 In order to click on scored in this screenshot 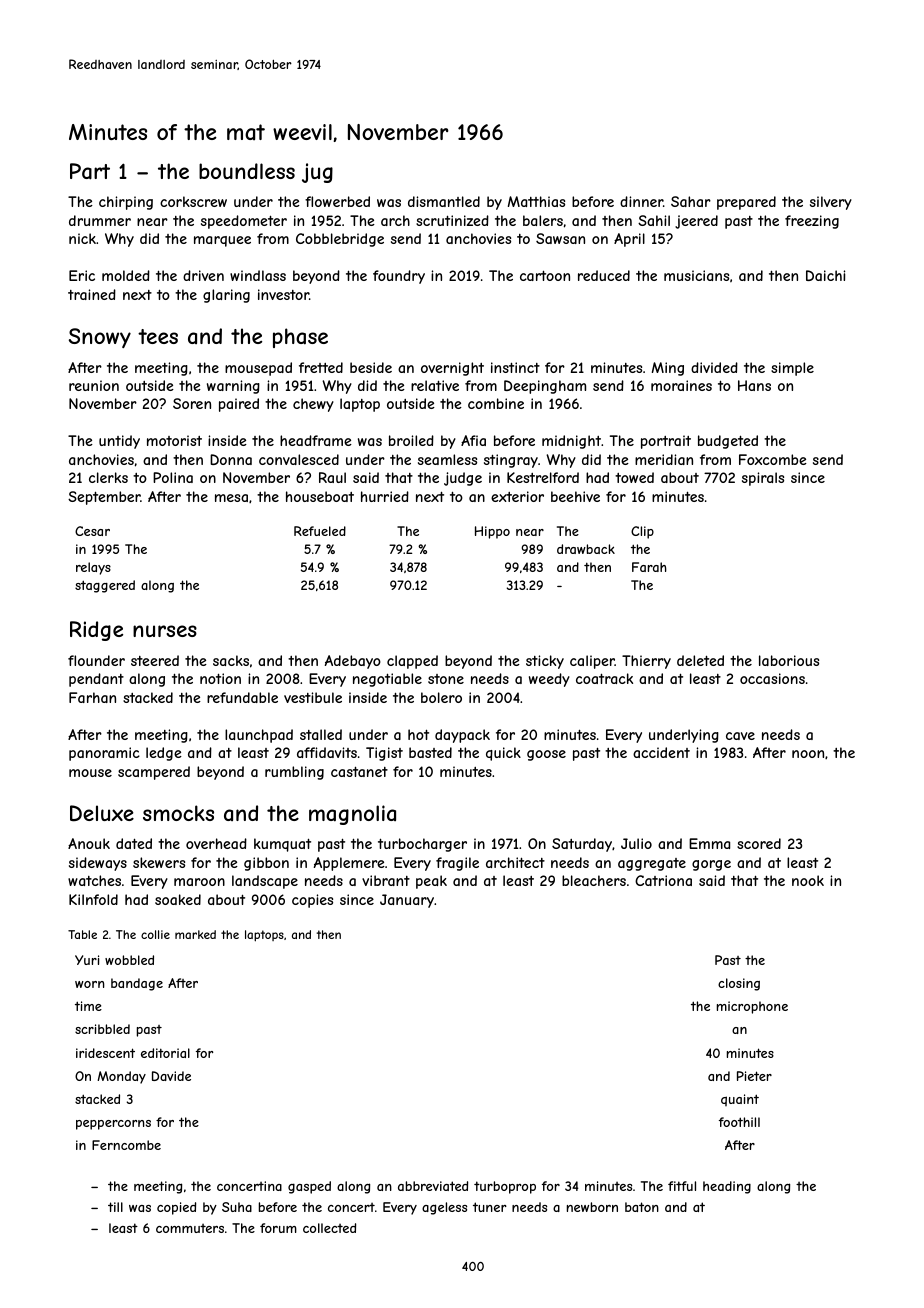, I will do `click(759, 843)`.
